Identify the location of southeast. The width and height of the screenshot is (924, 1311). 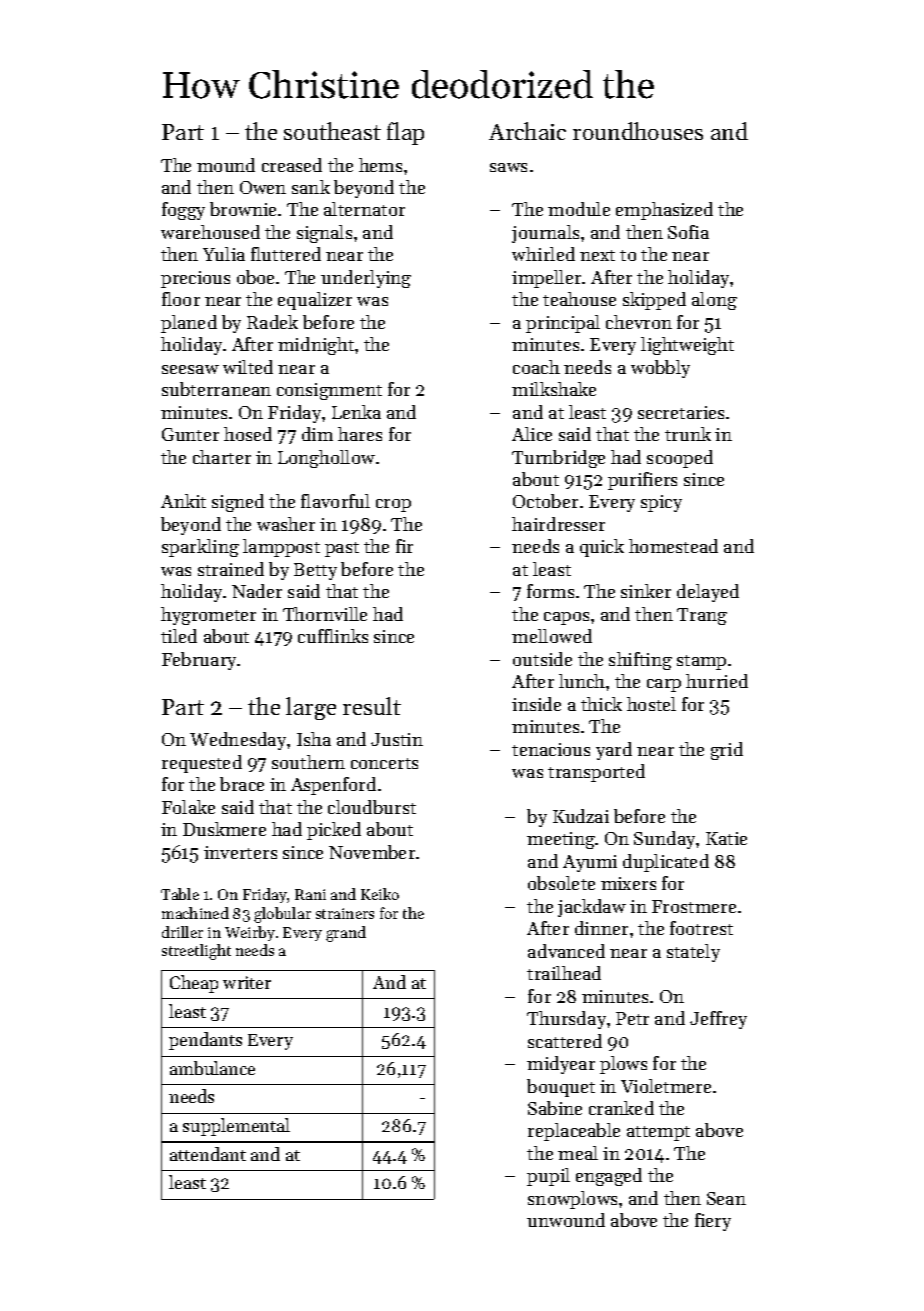
(332, 131).
